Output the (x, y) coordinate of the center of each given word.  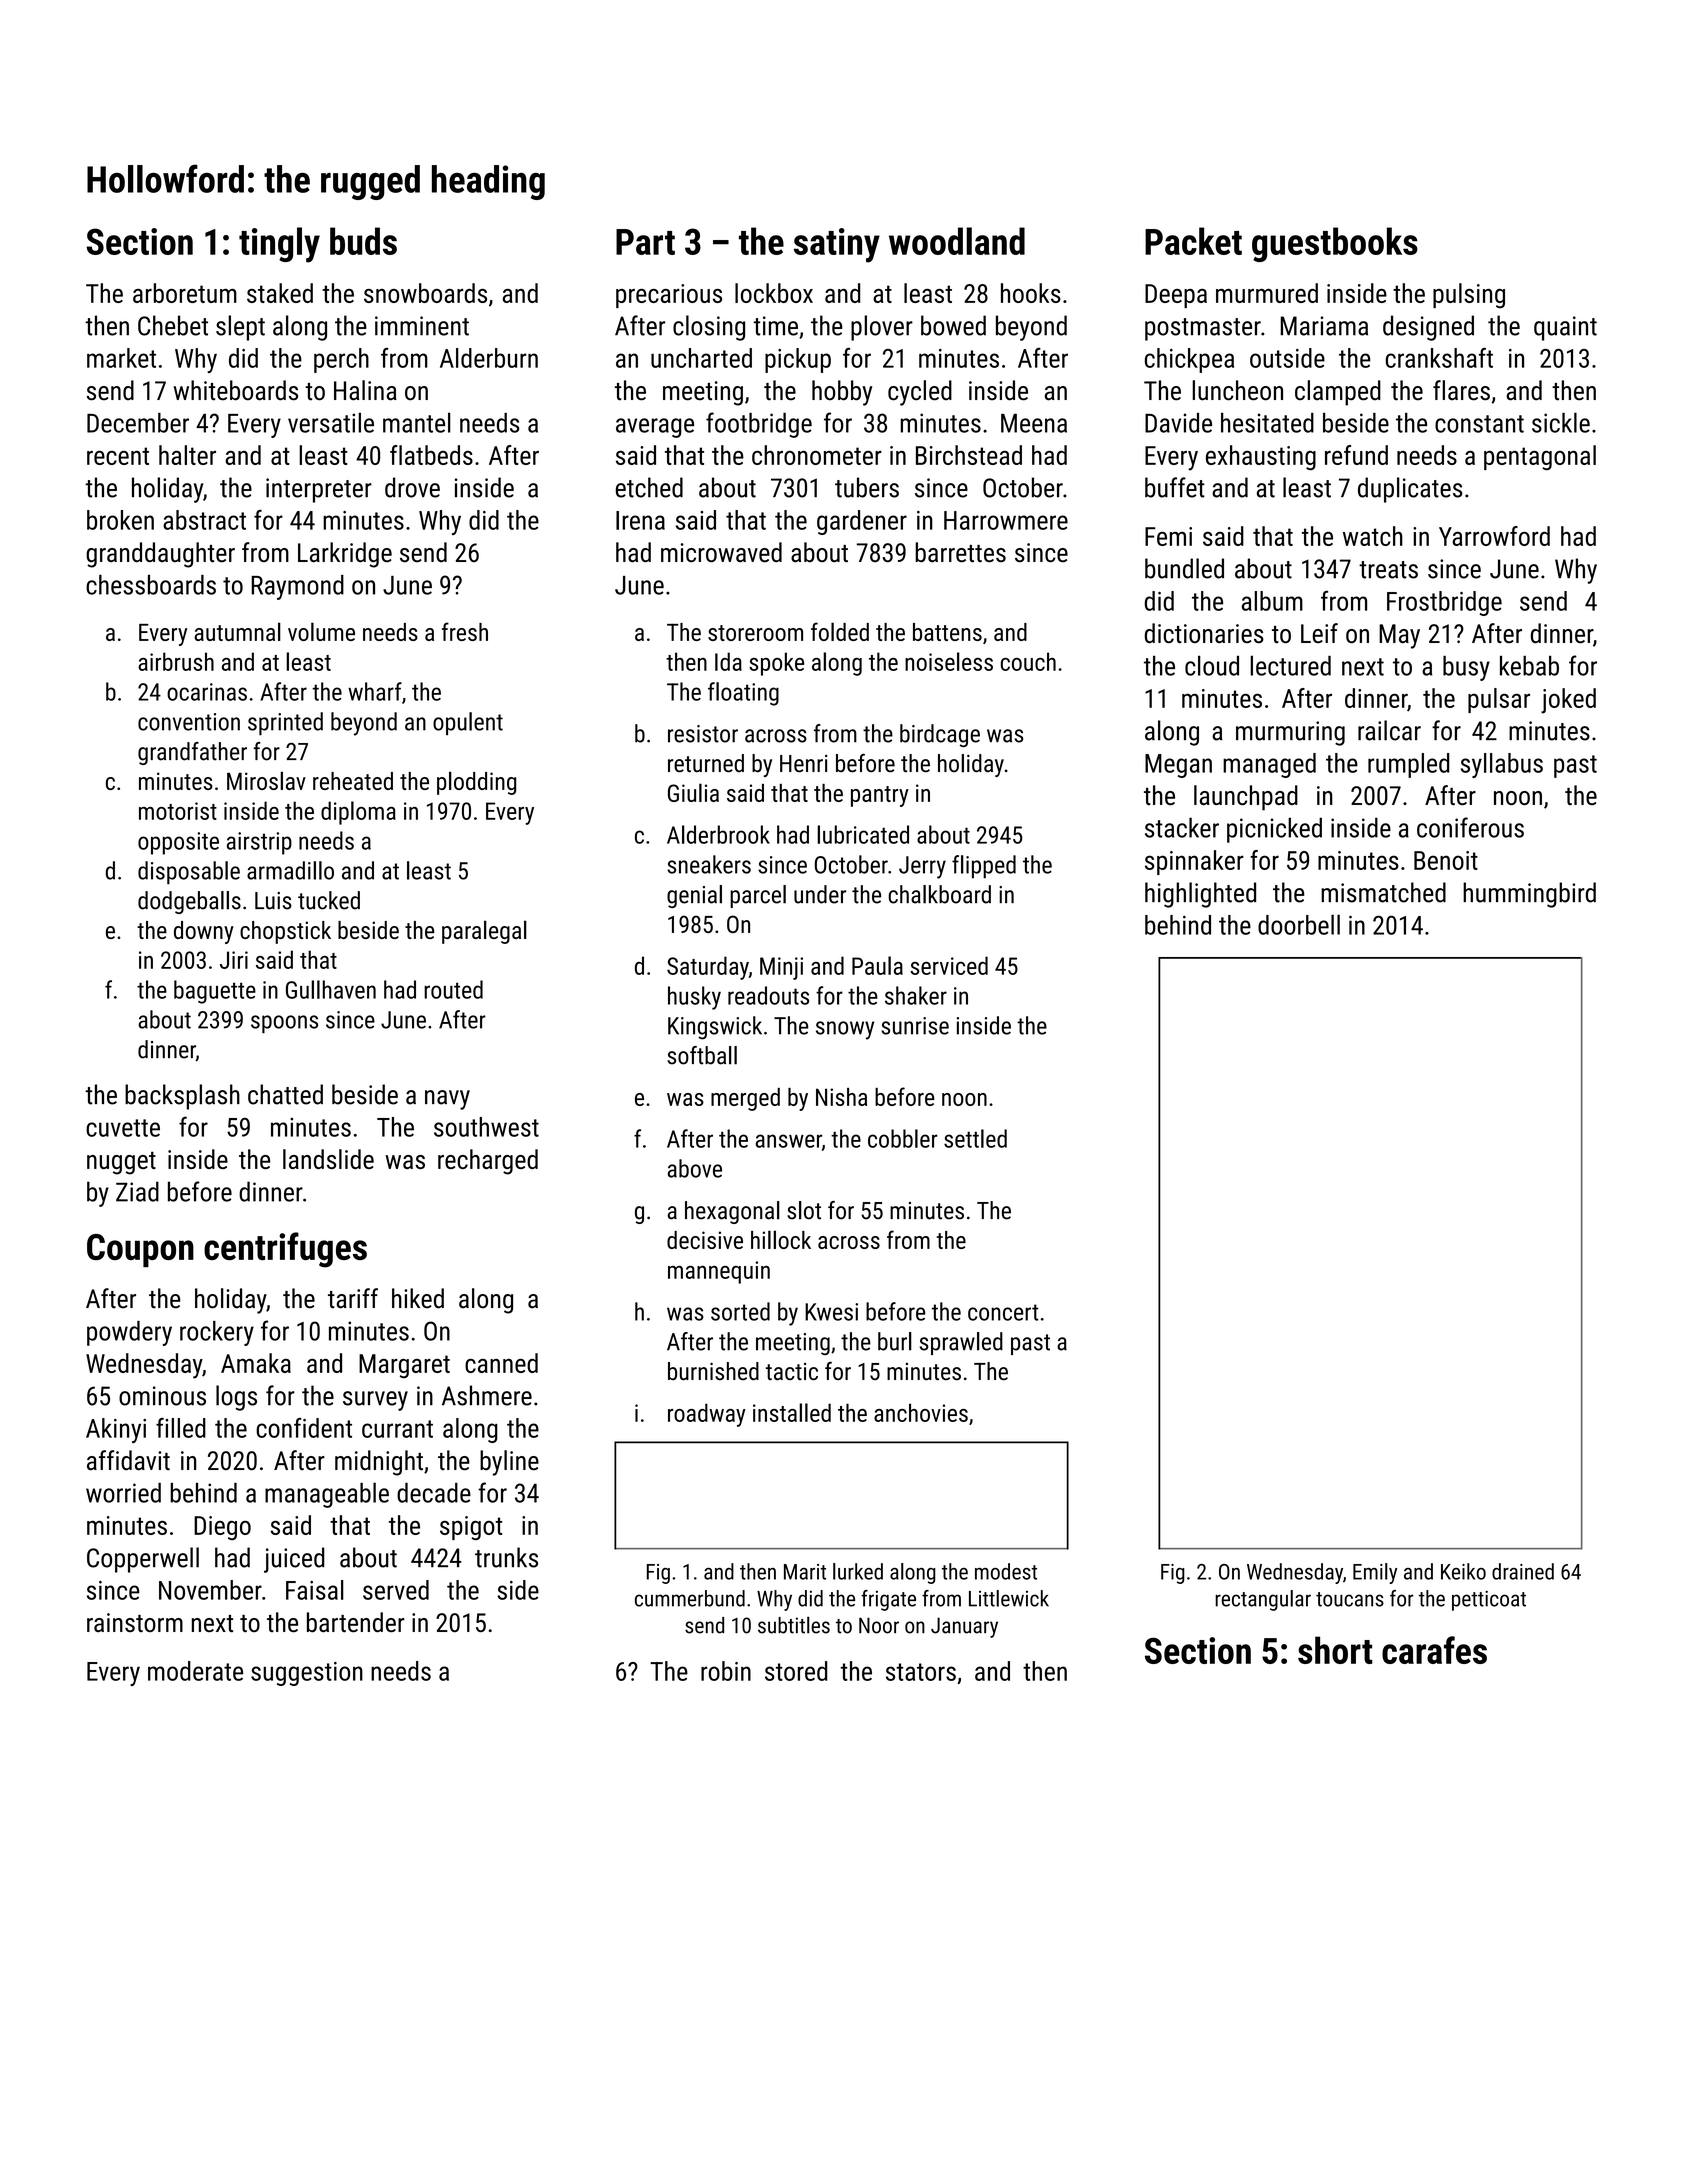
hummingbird (1529, 895)
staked (280, 293)
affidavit (128, 1460)
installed (792, 1412)
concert (1003, 1312)
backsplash (182, 1097)
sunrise (915, 1026)
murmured (1267, 293)
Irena (640, 520)
